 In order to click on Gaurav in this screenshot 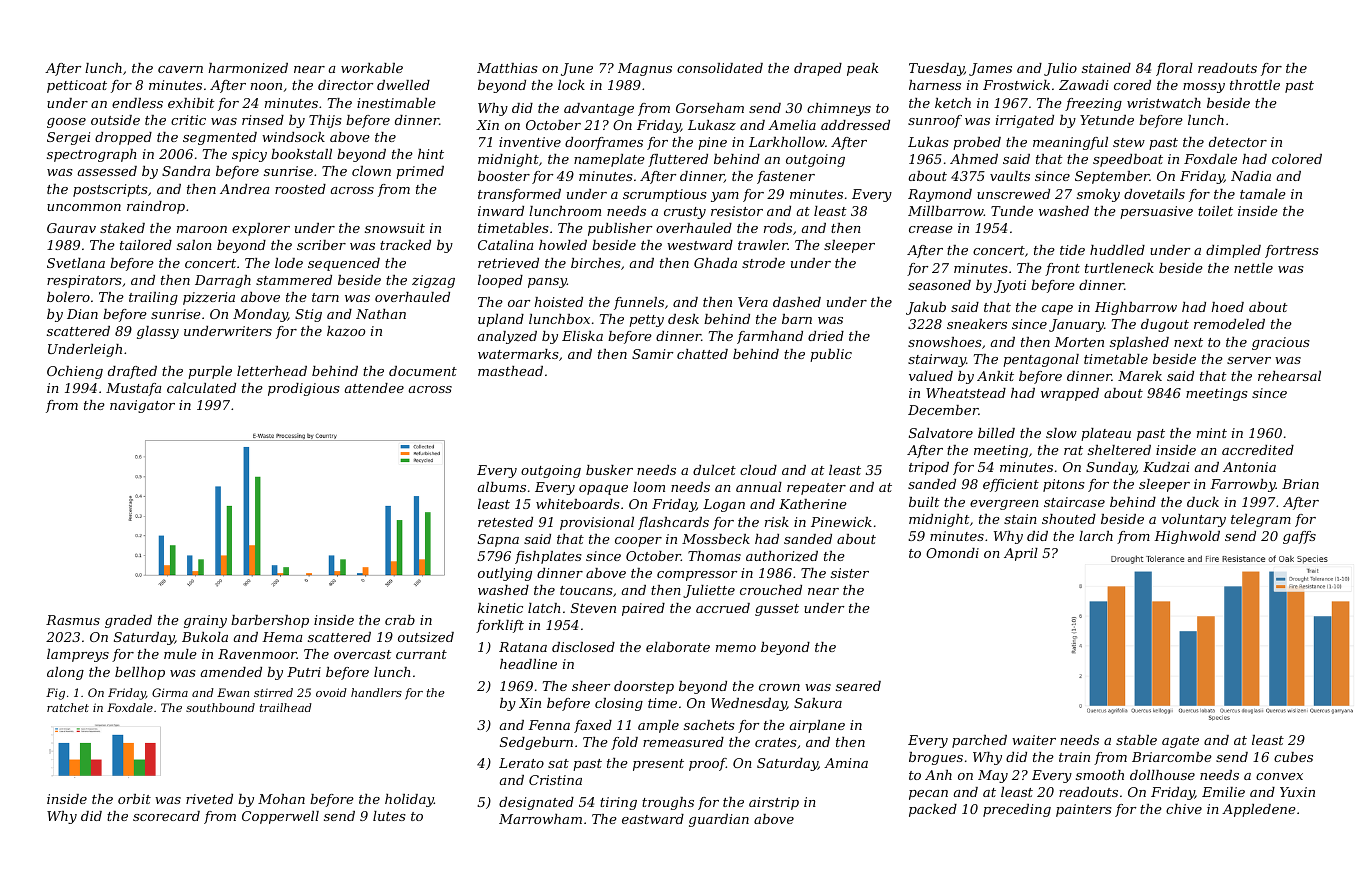, I will do `click(71, 228)`.
